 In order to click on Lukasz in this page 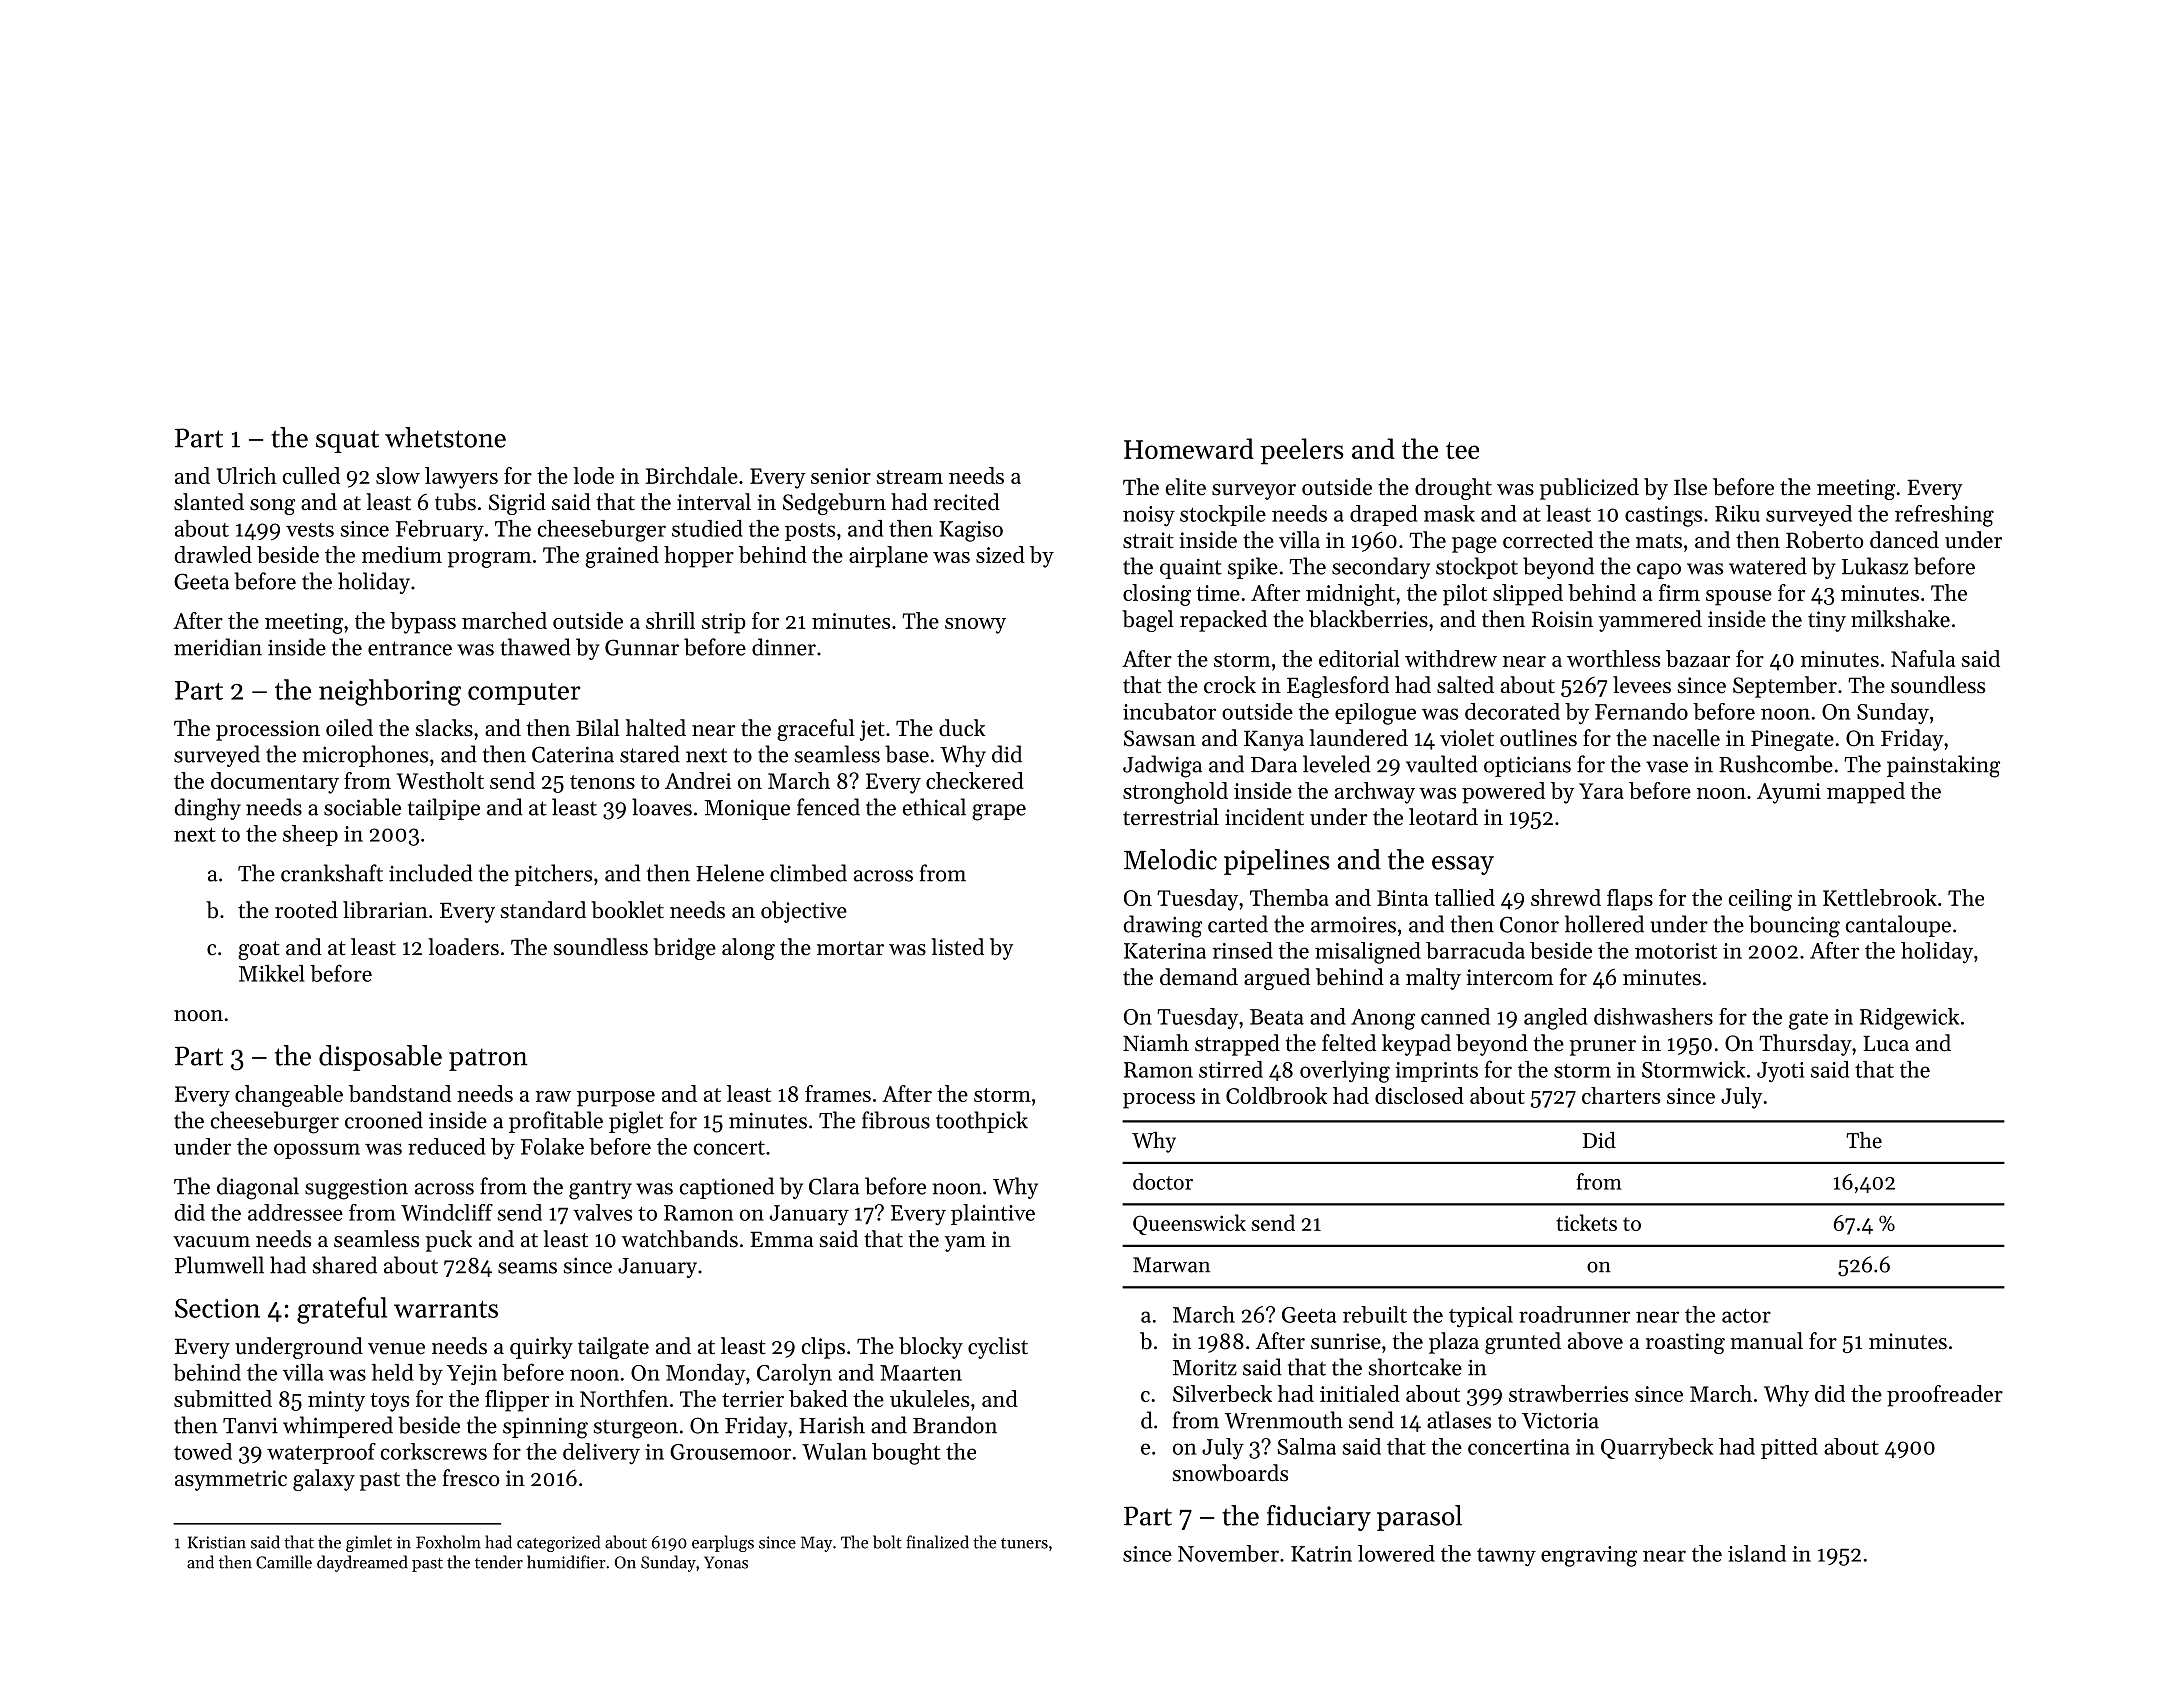, I will do `click(1875, 566)`.
